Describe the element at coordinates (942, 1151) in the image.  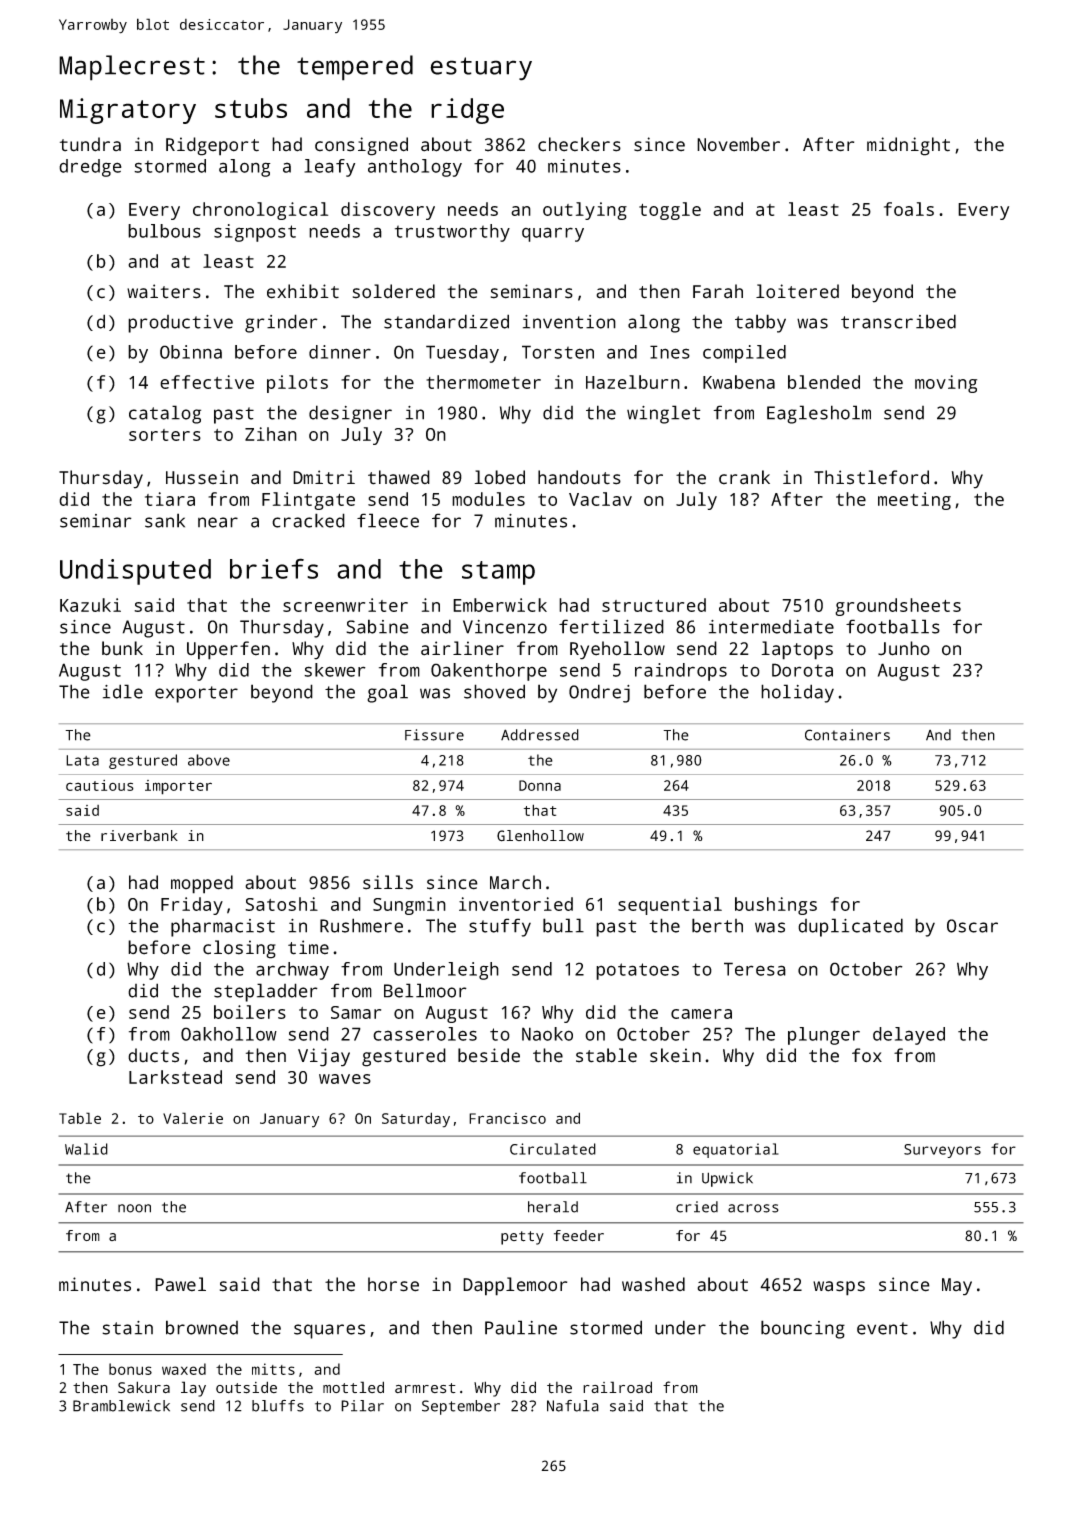
I see `Surveyors` at that location.
